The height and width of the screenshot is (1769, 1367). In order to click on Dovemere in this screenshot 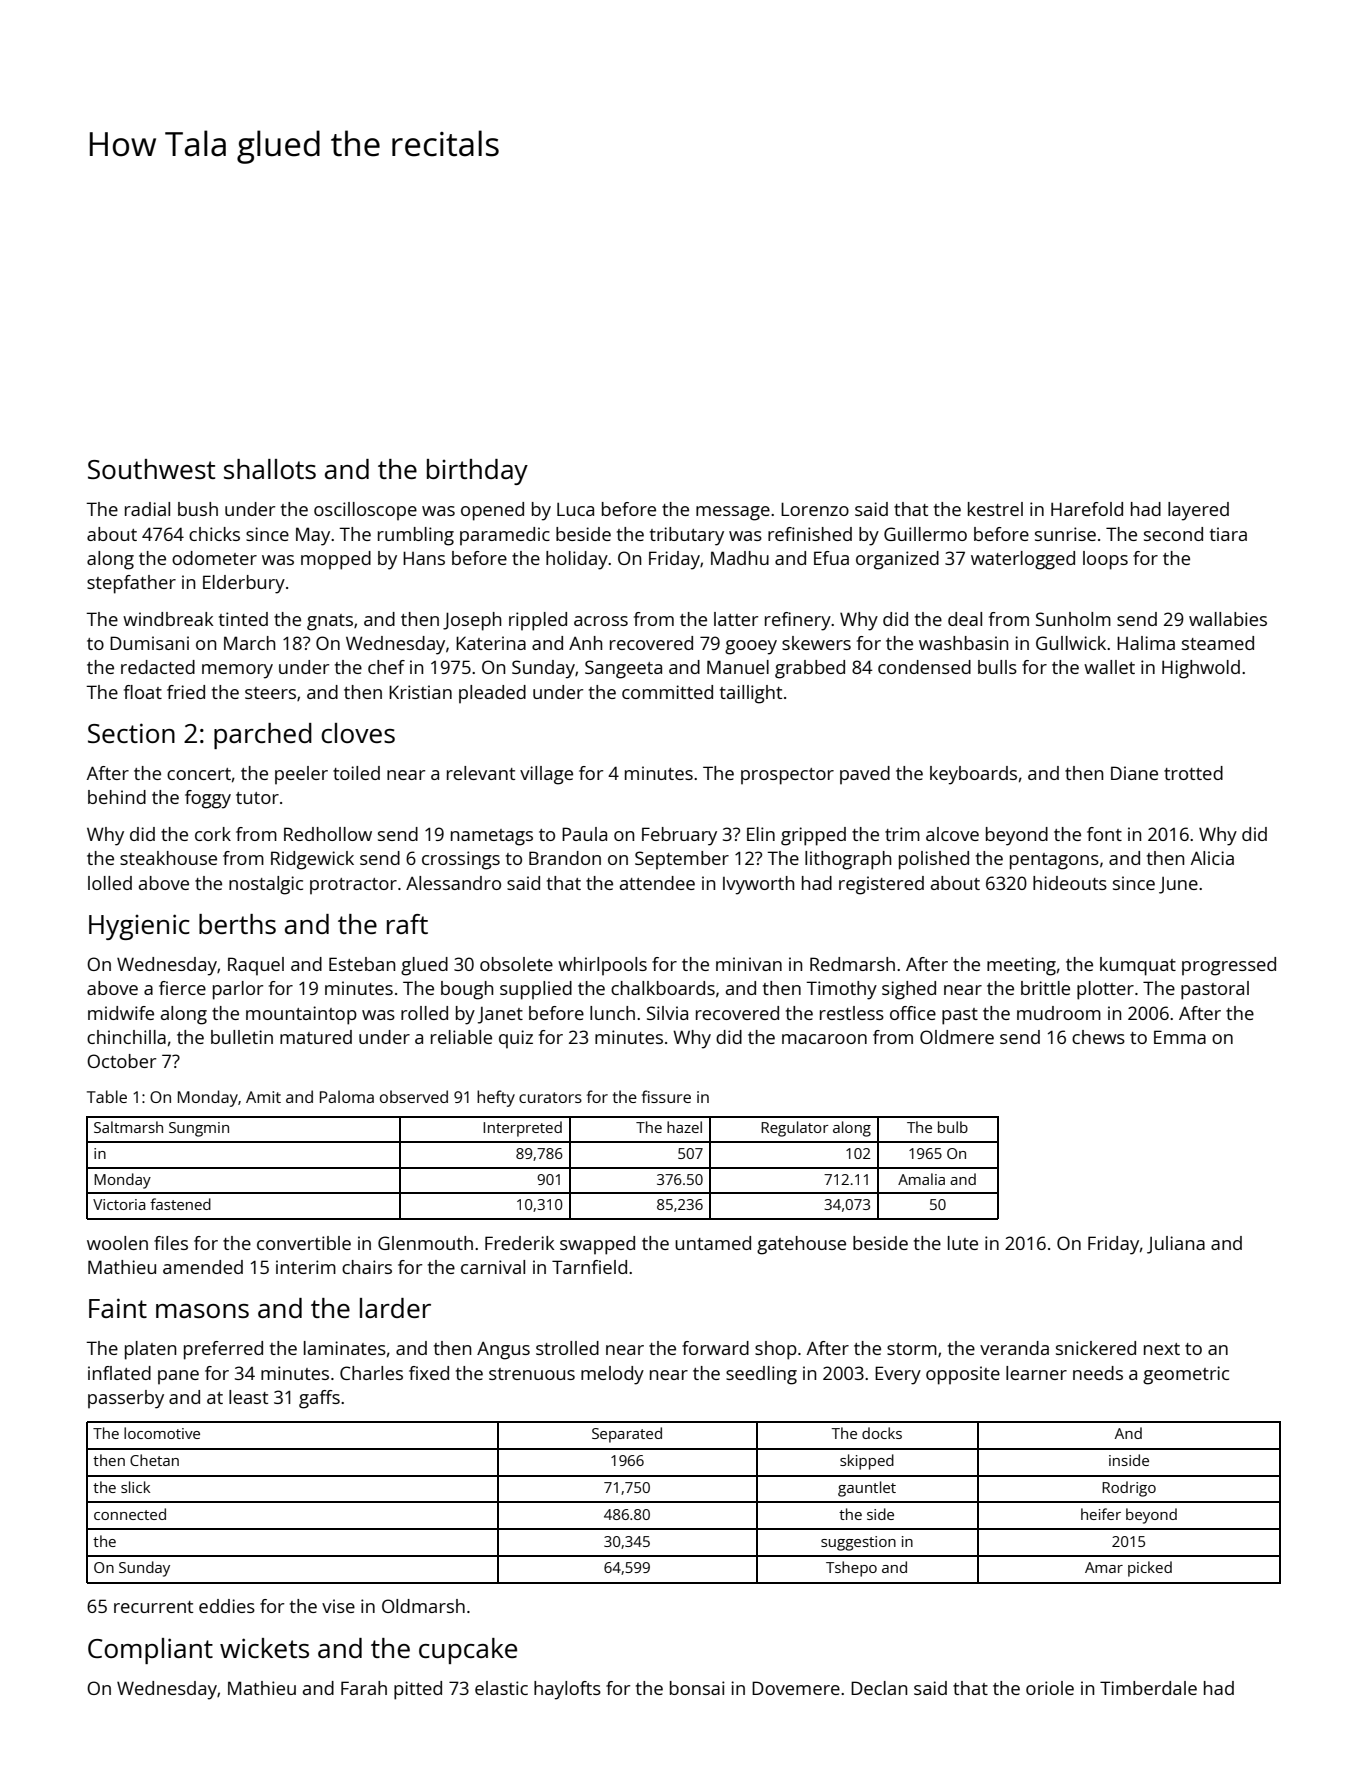, I will do `click(796, 1688)`.
